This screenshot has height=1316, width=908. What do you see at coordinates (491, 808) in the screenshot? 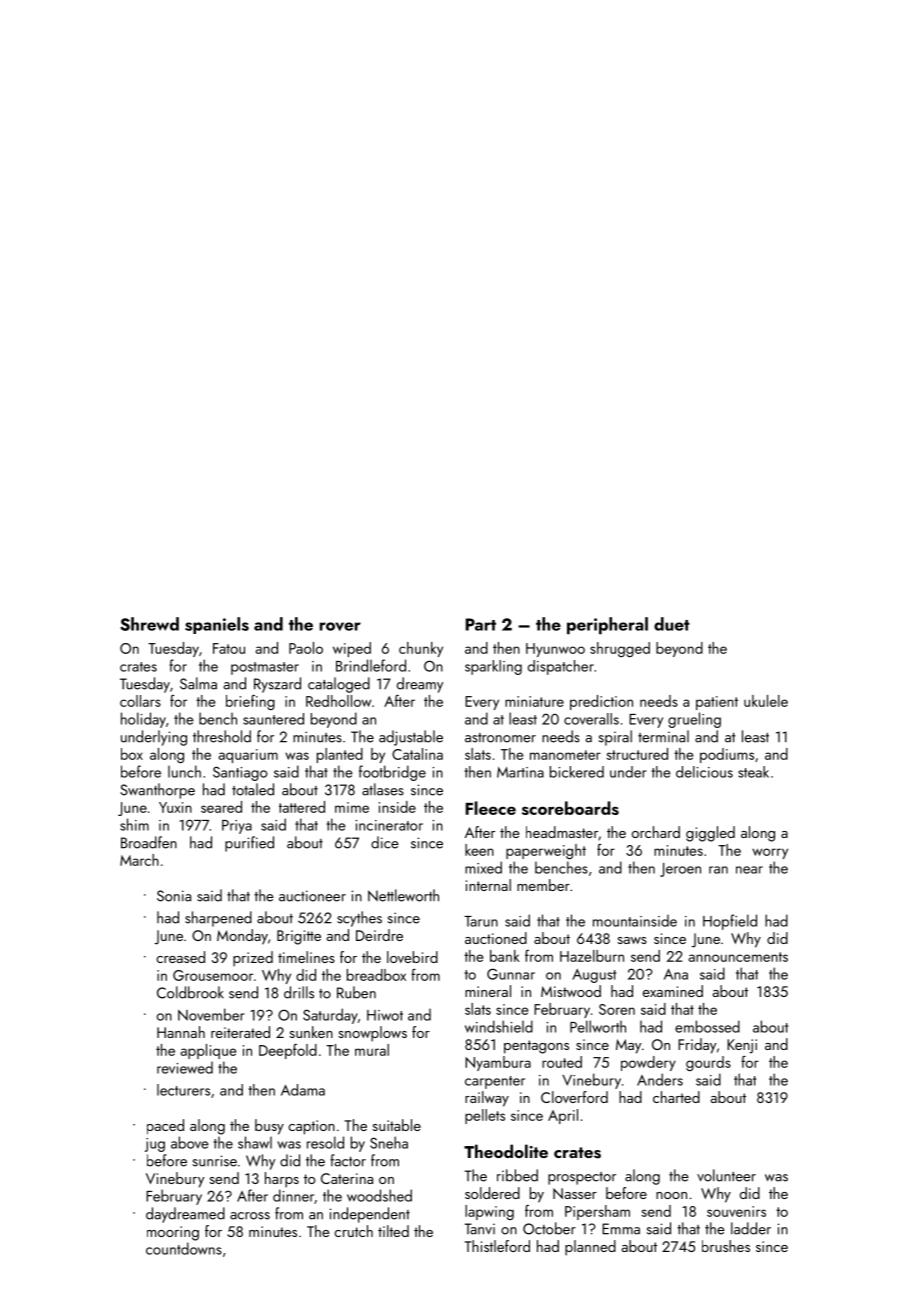
I see `Fleece` at bounding box center [491, 808].
